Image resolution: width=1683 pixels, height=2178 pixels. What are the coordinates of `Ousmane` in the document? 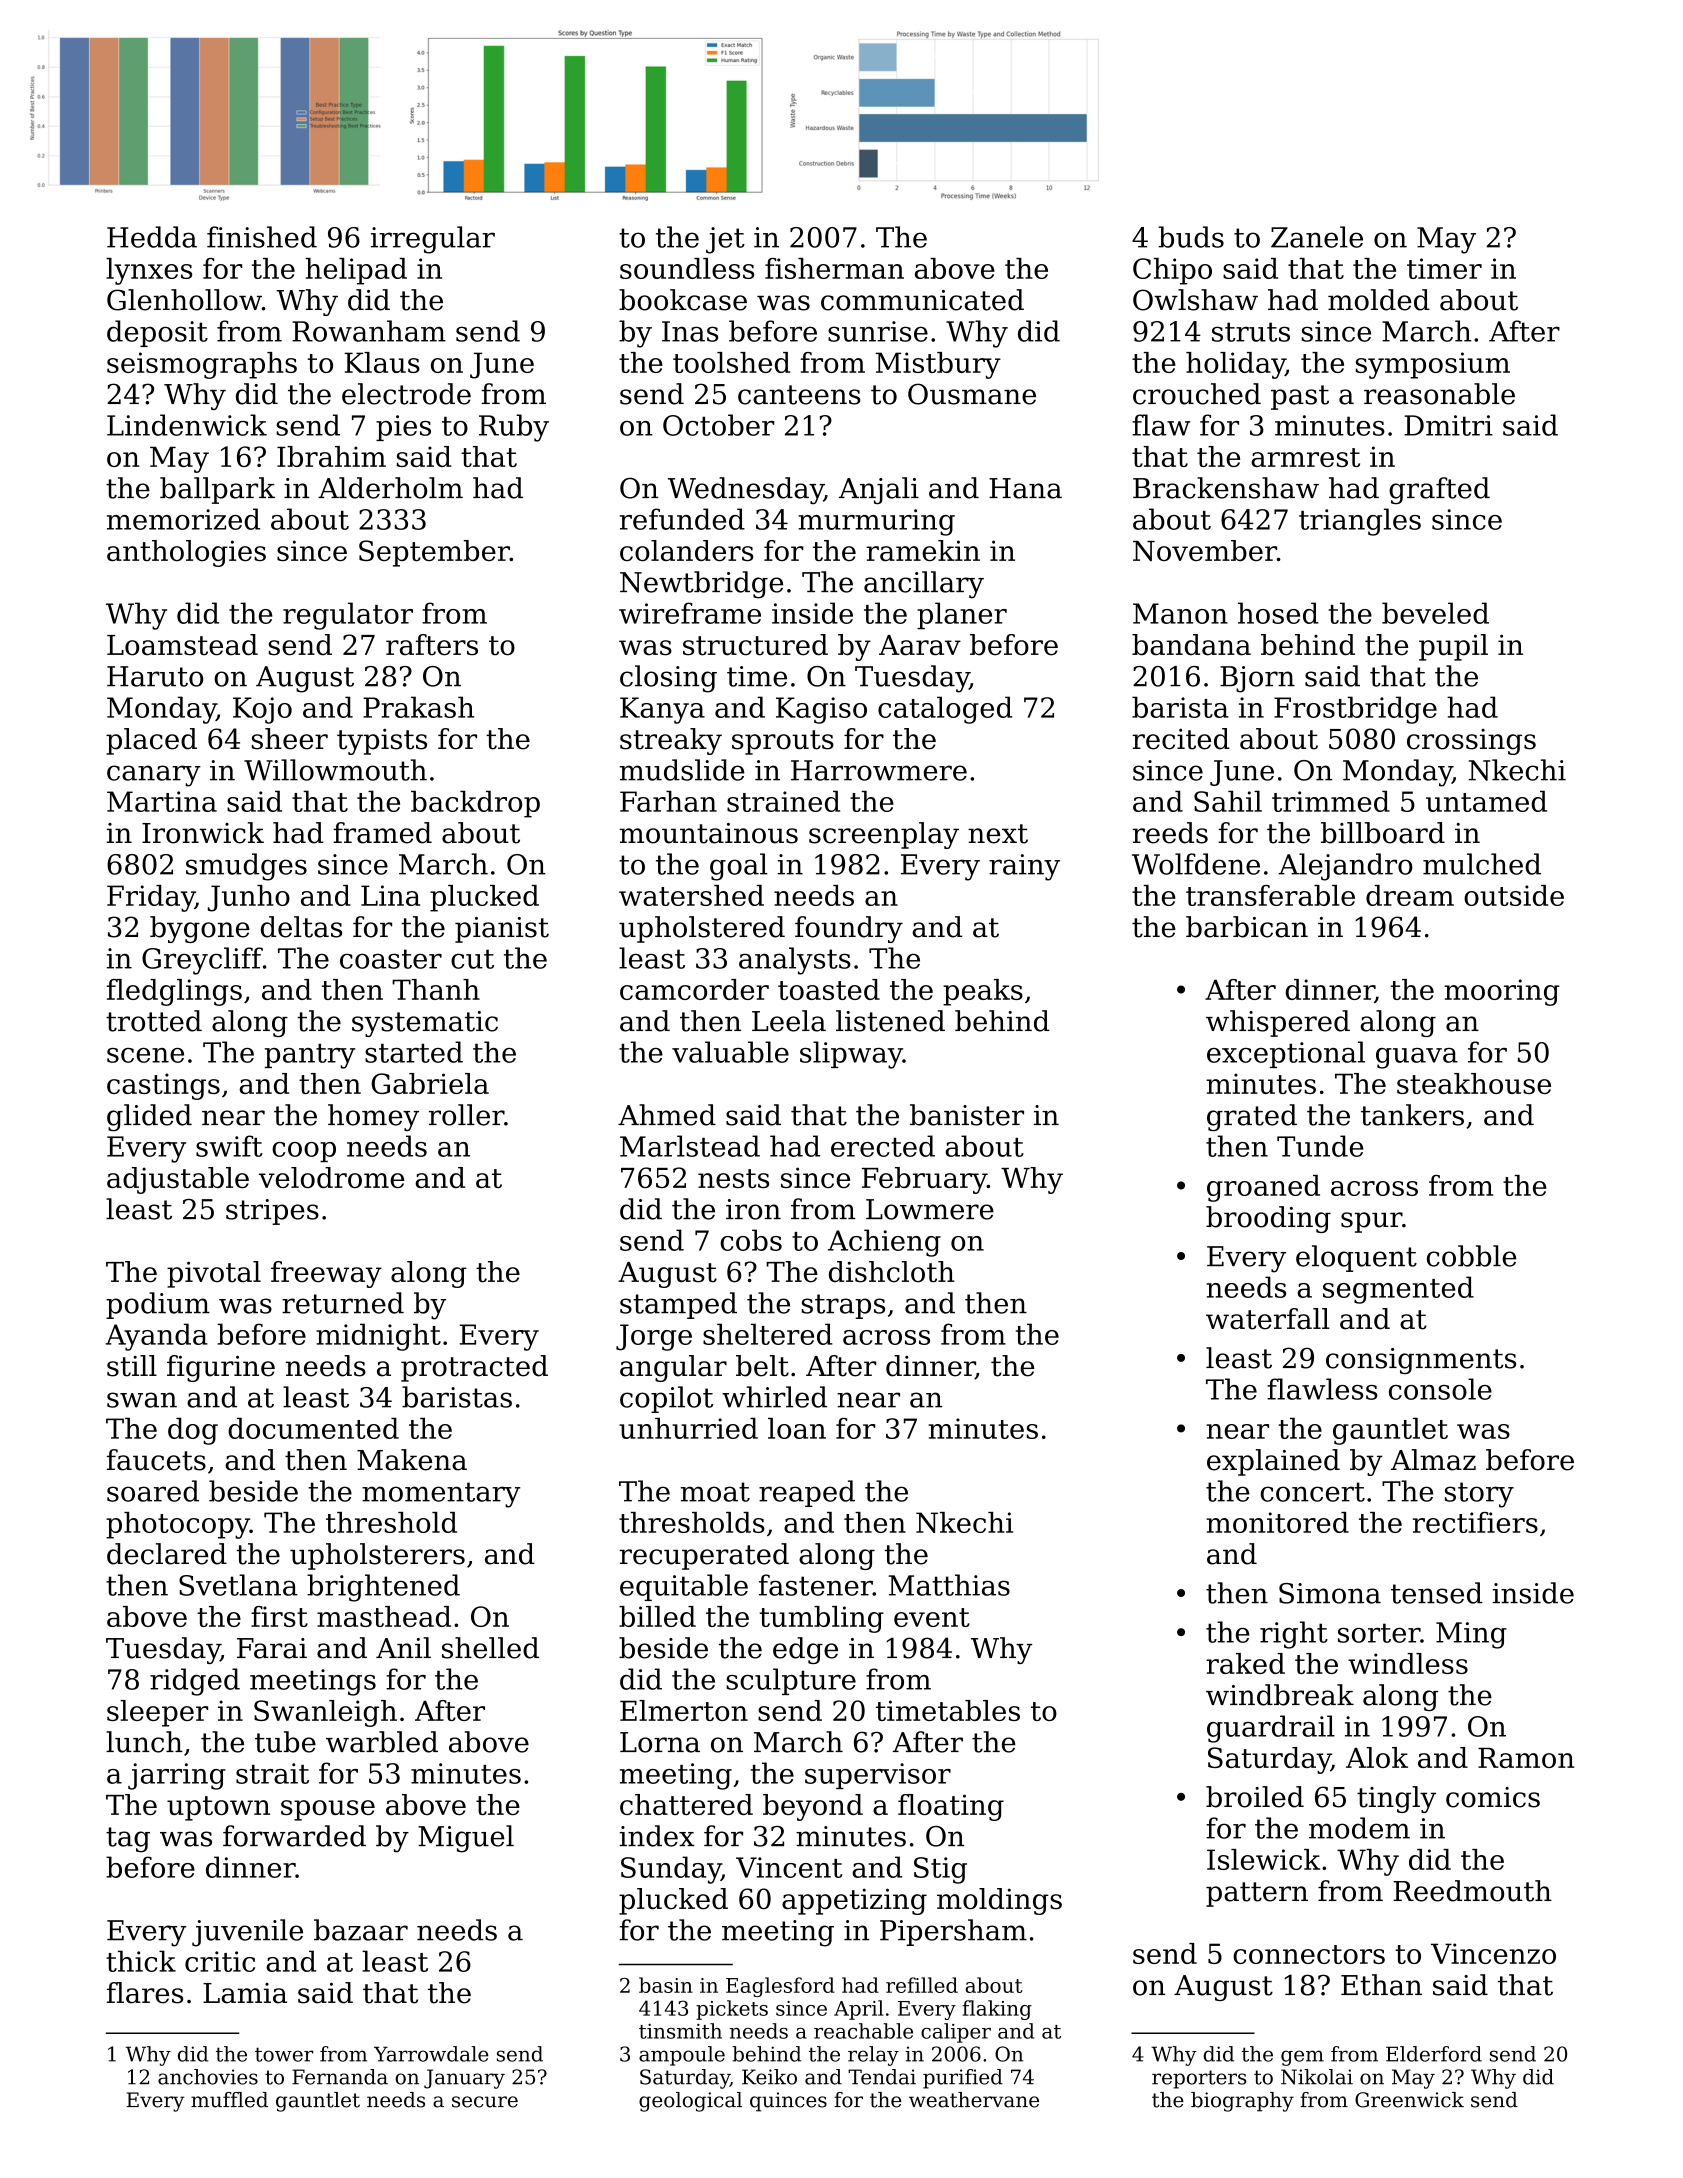 It's located at (972, 394).
